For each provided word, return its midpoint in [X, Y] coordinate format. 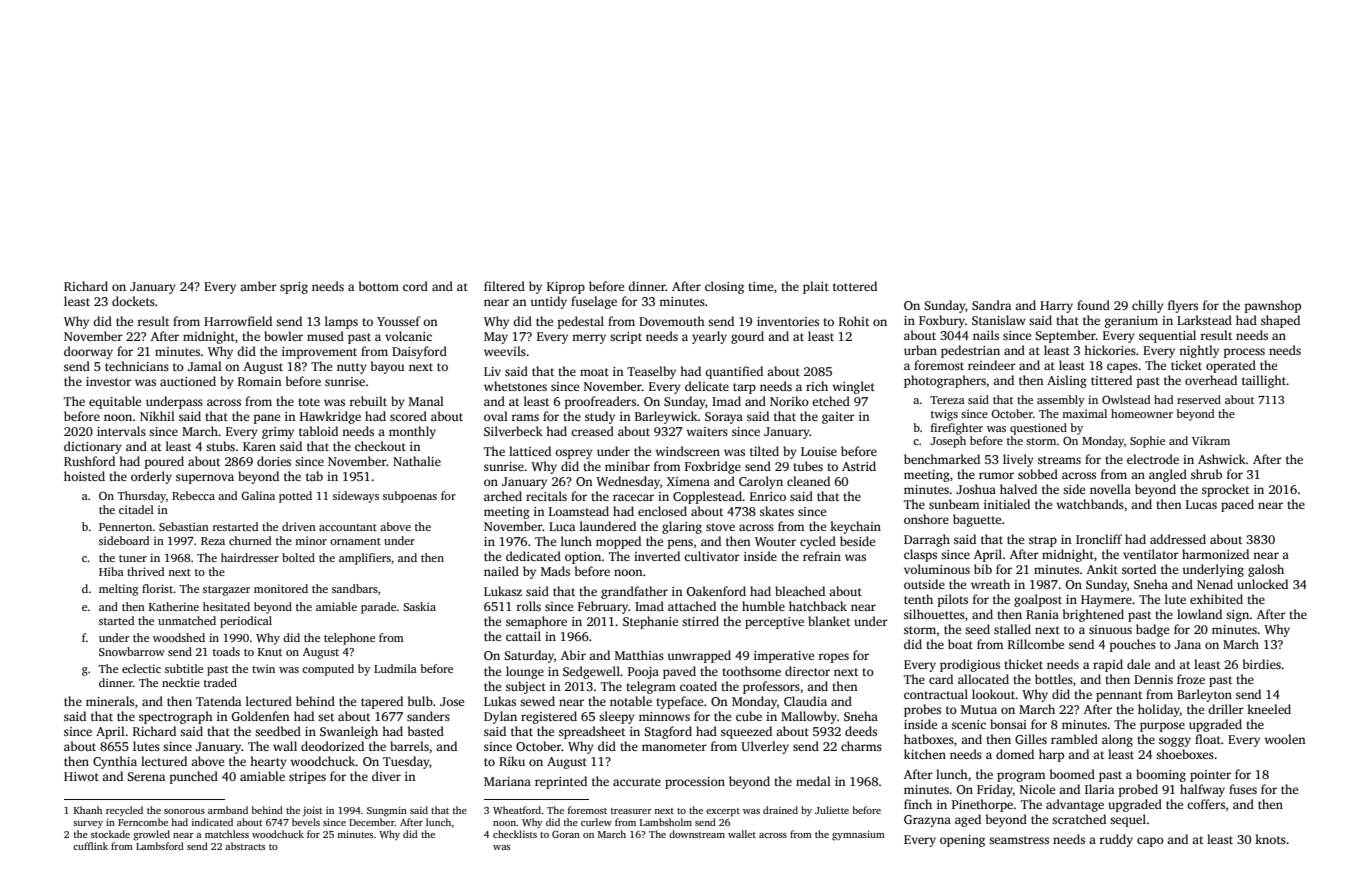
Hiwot [81, 776]
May [496, 338]
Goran [566, 834]
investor [108, 381]
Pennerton [125, 527]
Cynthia [115, 762]
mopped [618, 542]
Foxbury [942, 321]
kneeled [1269, 709]
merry [589, 339]
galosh [1266, 570]
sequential [1167, 336]
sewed [537, 701]
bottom [379, 286]
